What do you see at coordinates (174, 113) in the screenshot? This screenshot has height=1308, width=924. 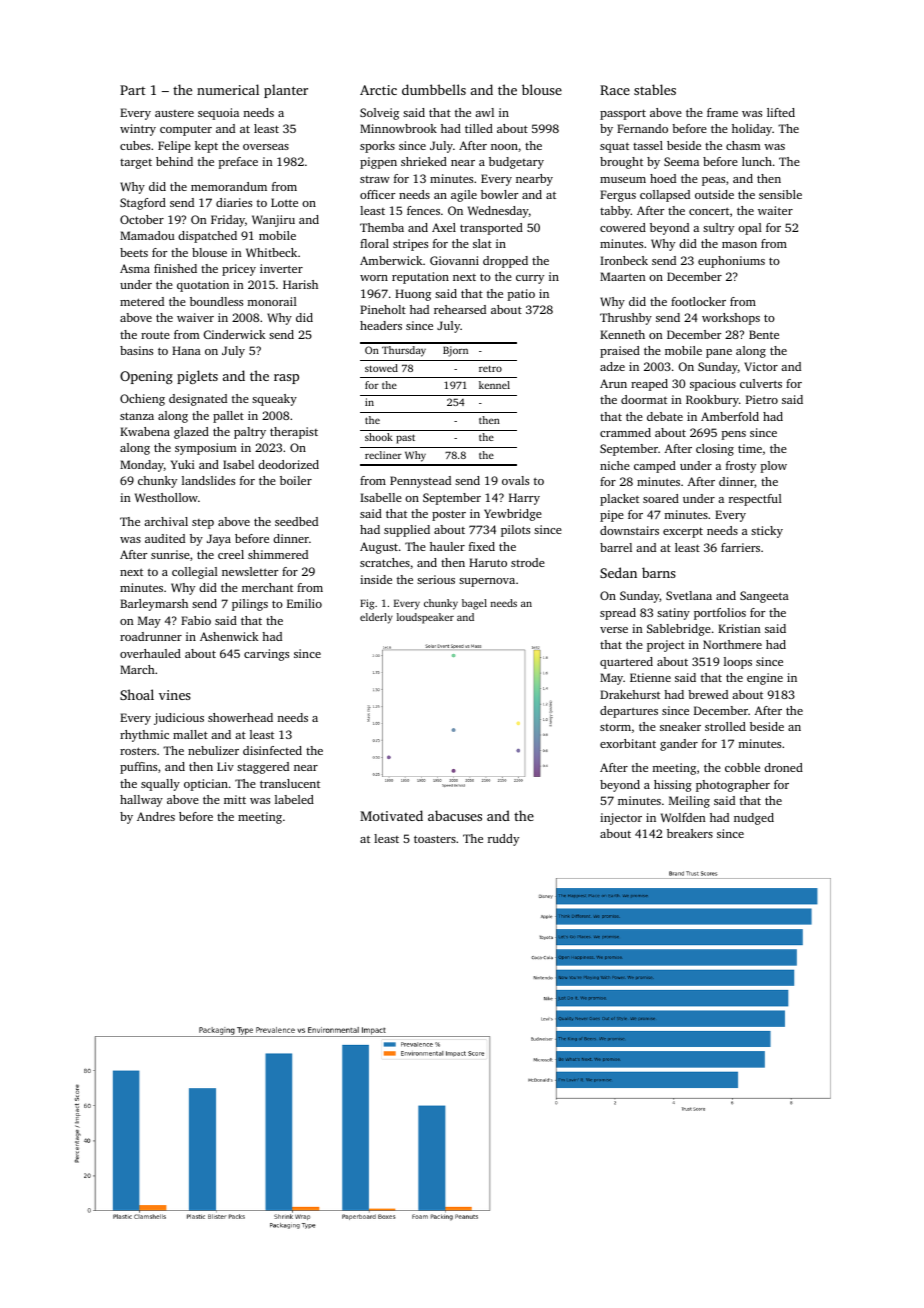 I see `austere` at bounding box center [174, 113].
